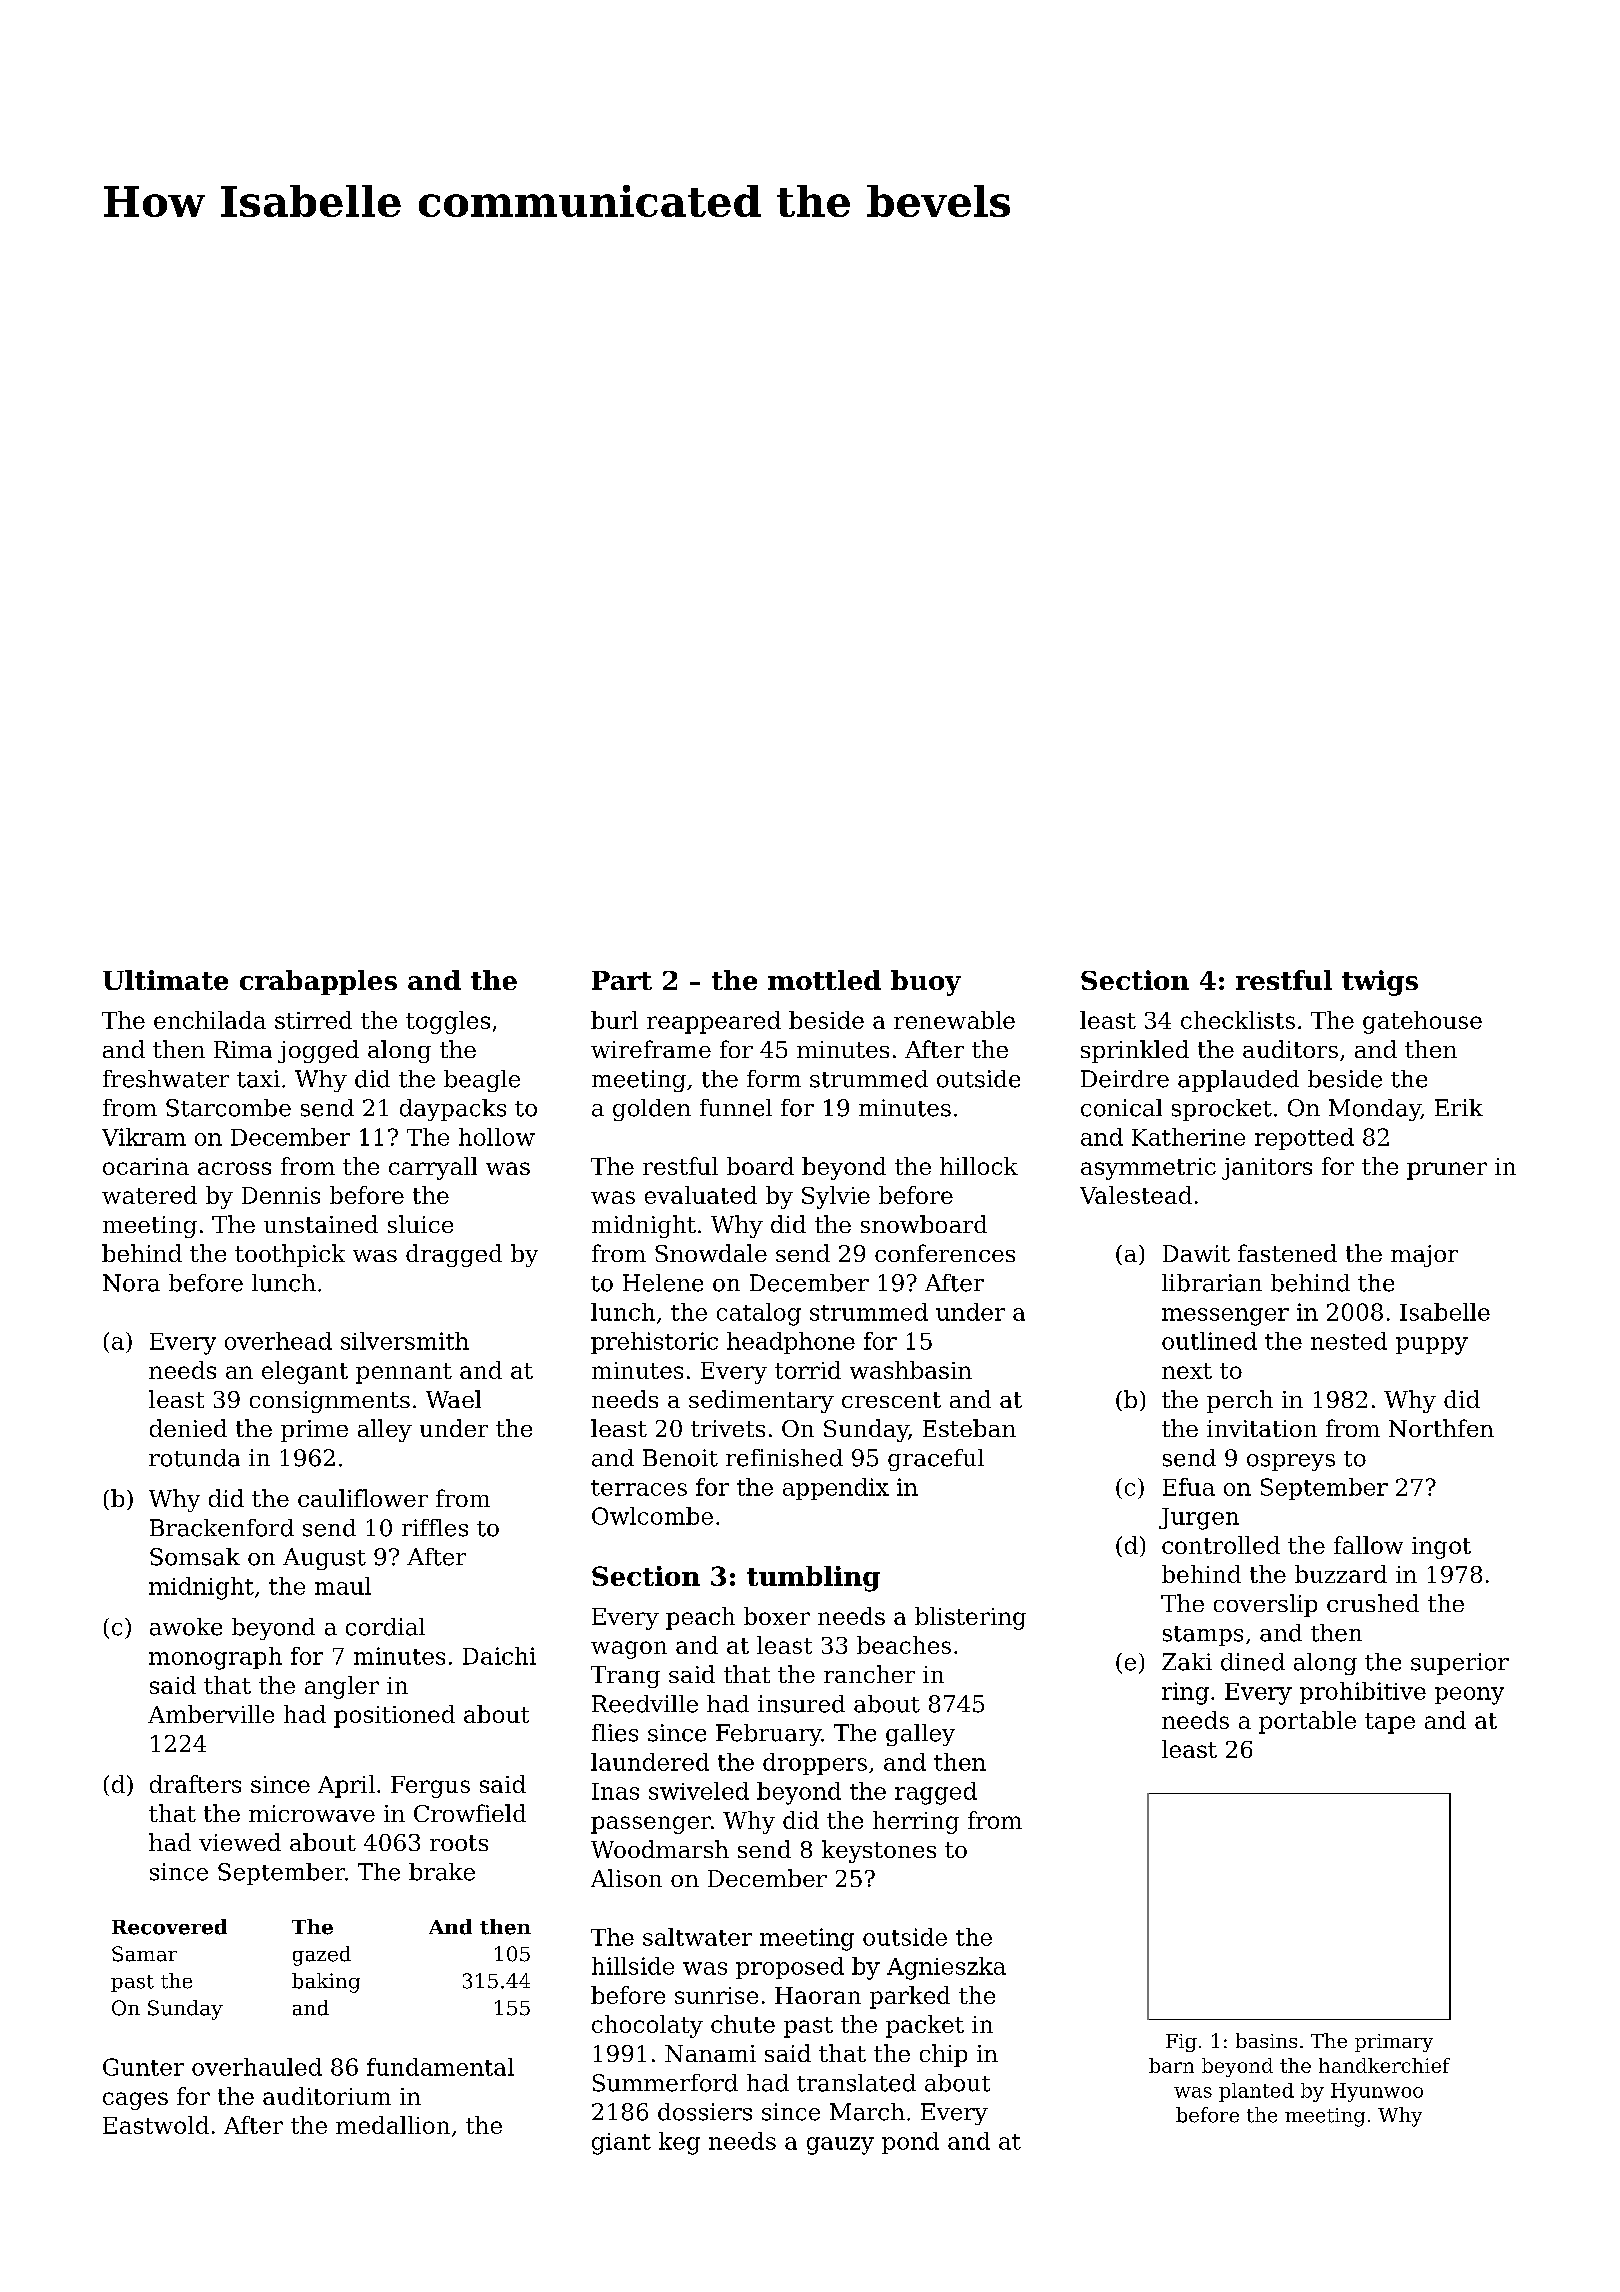 The image size is (1620, 2292). I want to click on hillock, so click(979, 1166).
